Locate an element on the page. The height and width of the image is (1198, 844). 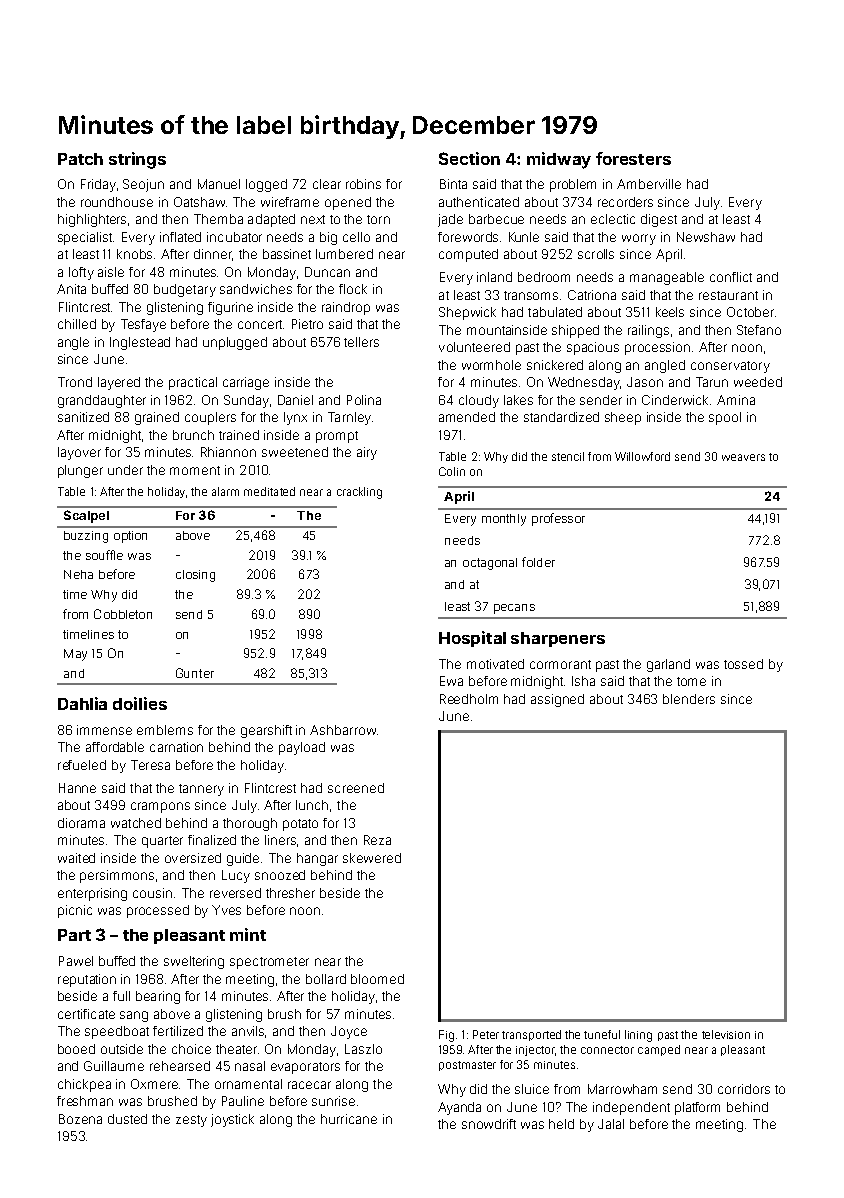
robins is located at coordinates (363, 184).
